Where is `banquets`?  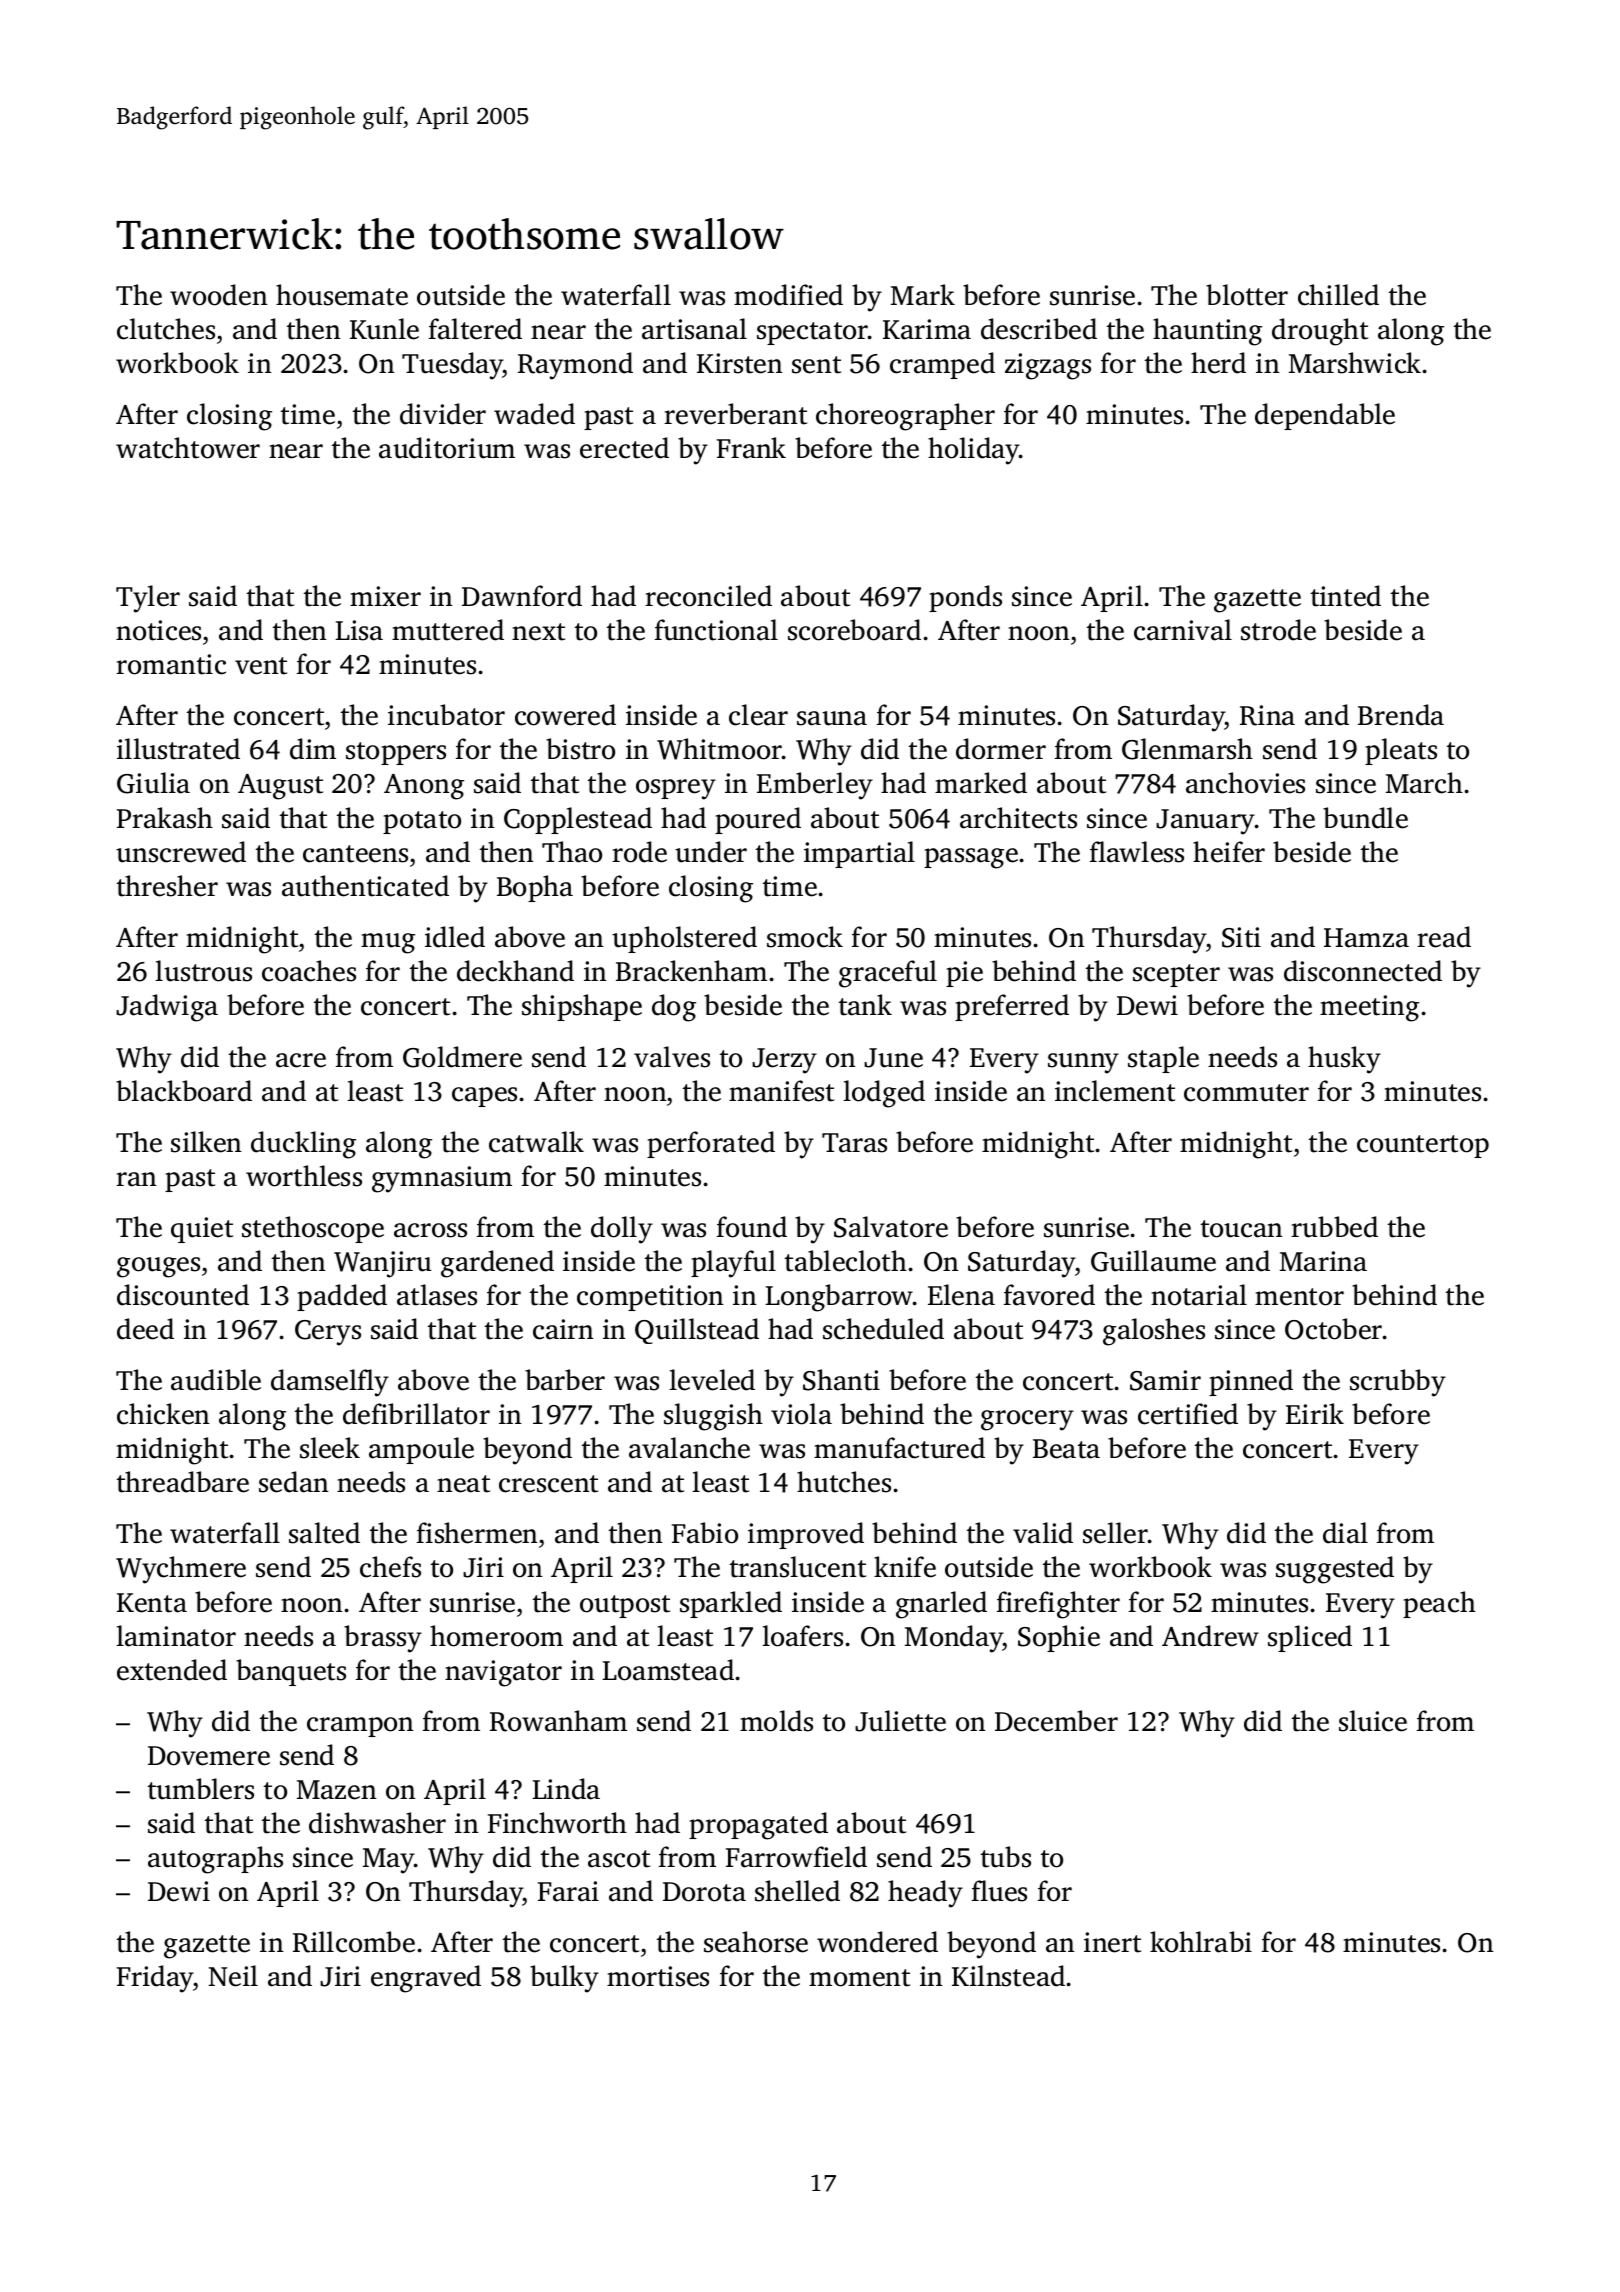
banquets is located at coordinates (291, 1672).
